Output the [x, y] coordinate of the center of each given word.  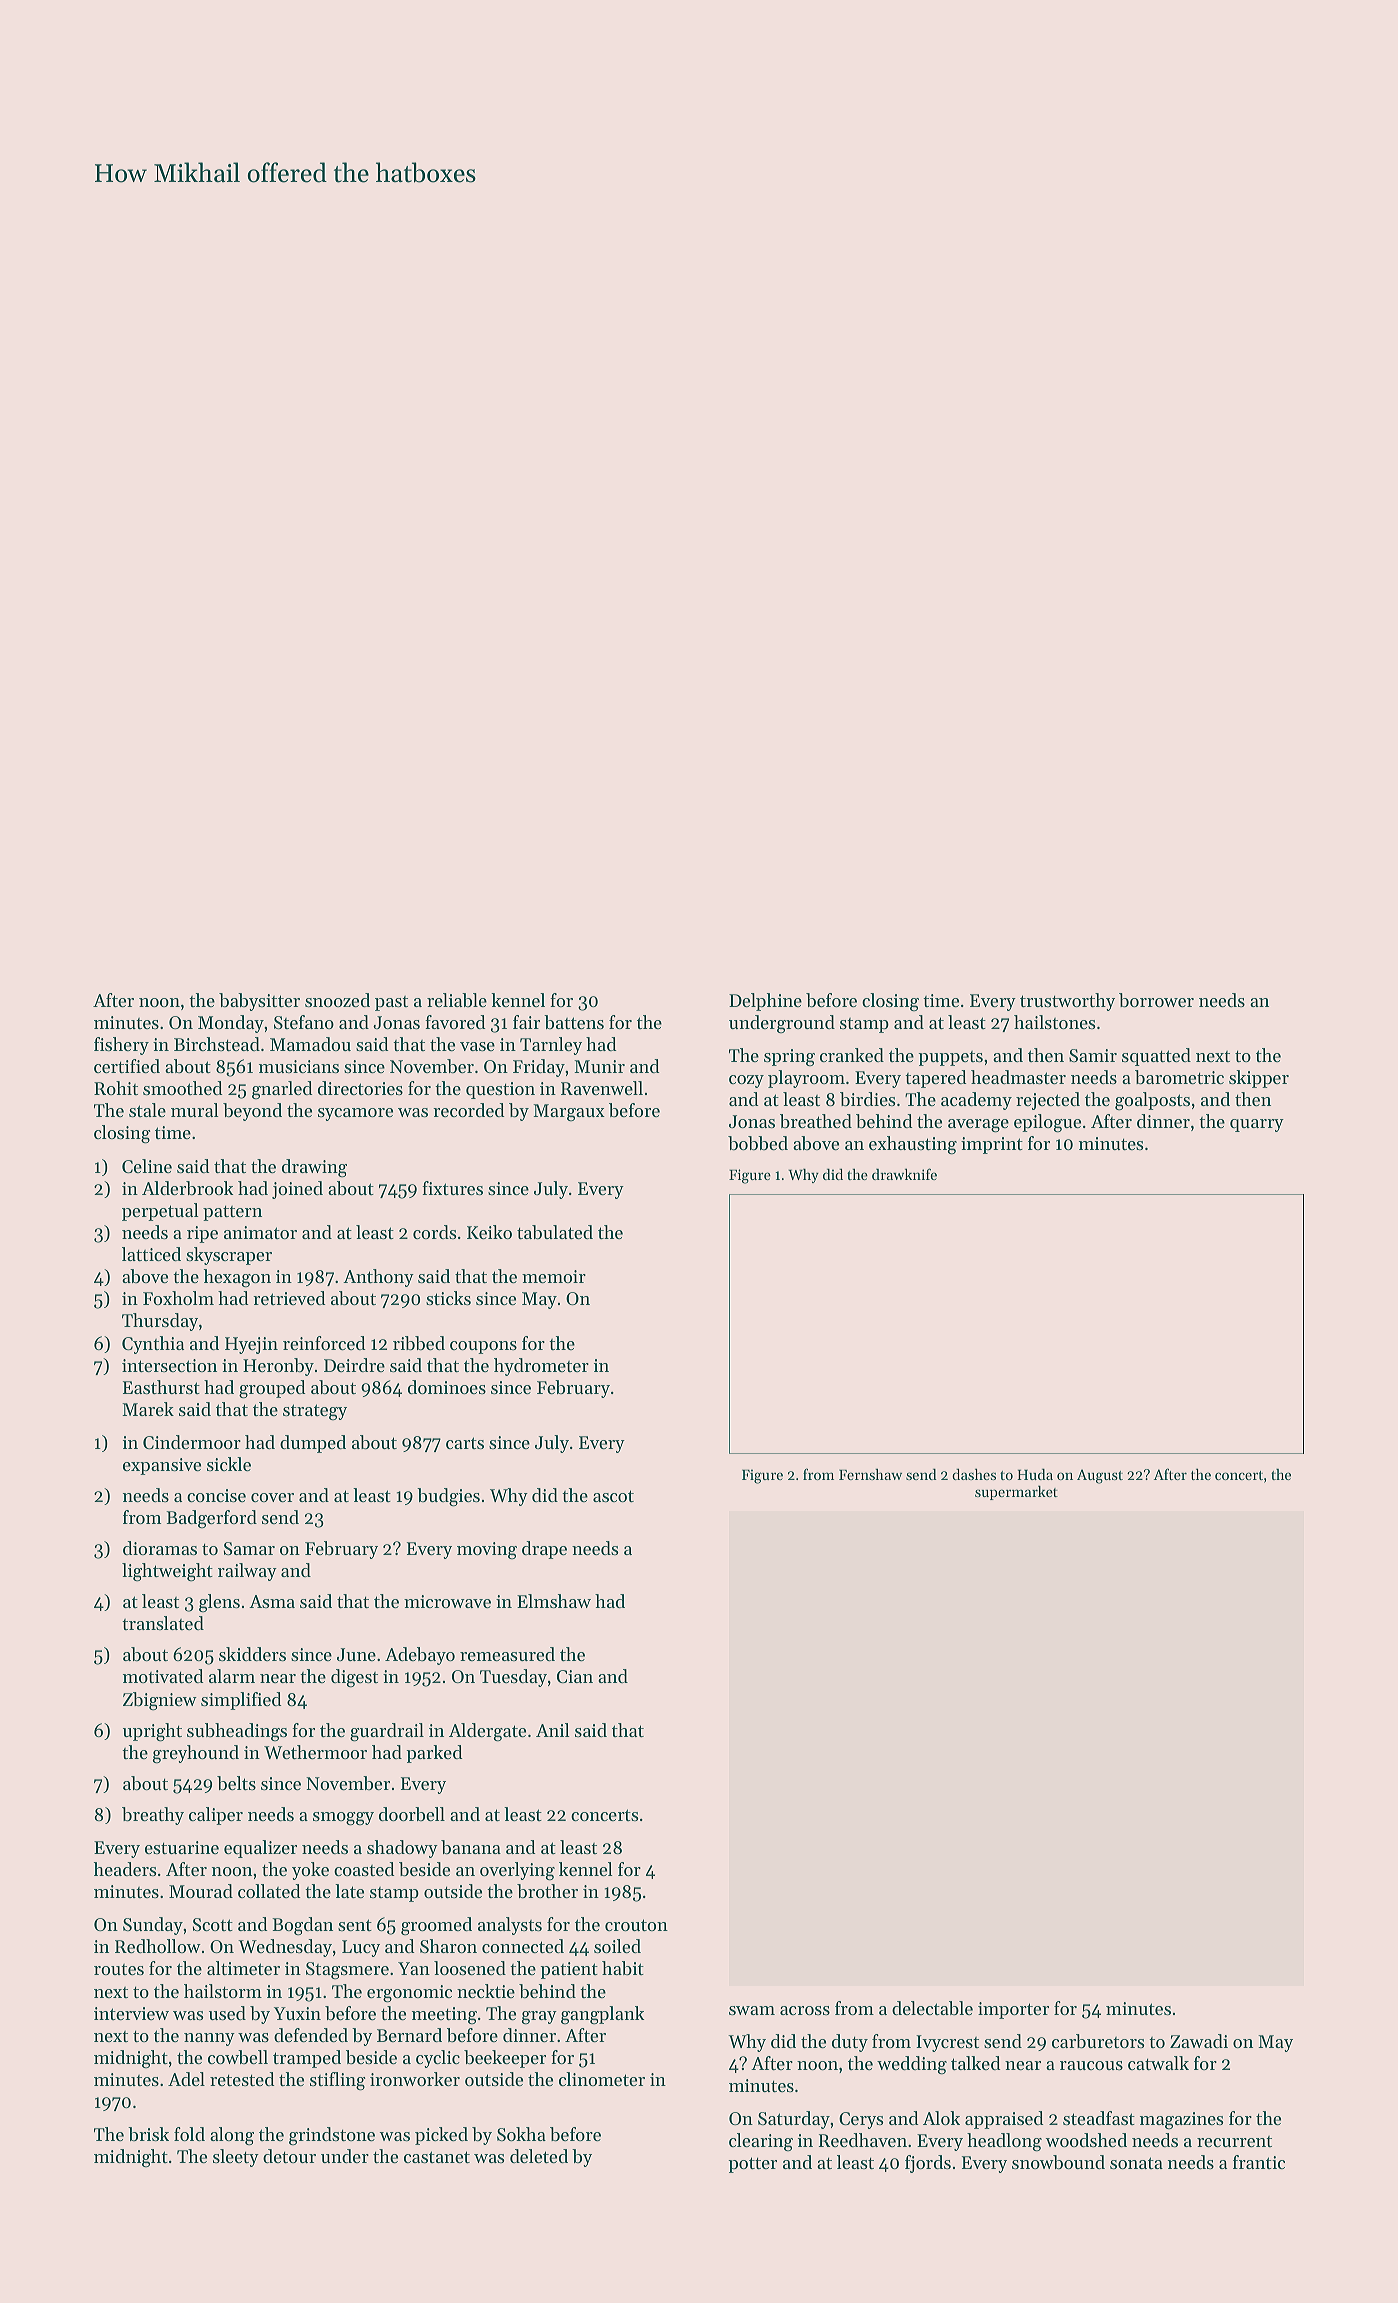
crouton [636, 1925]
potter [752, 2165]
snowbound [1058, 2162]
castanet [437, 2157]
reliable [457, 1000]
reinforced [324, 1343]
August [1100, 1476]
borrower [1156, 1000]
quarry [1257, 1125]
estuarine [182, 1847]
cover [272, 1497]
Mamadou [310, 1044]
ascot [613, 1496]
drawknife [904, 1174]
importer [1013, 2010]
